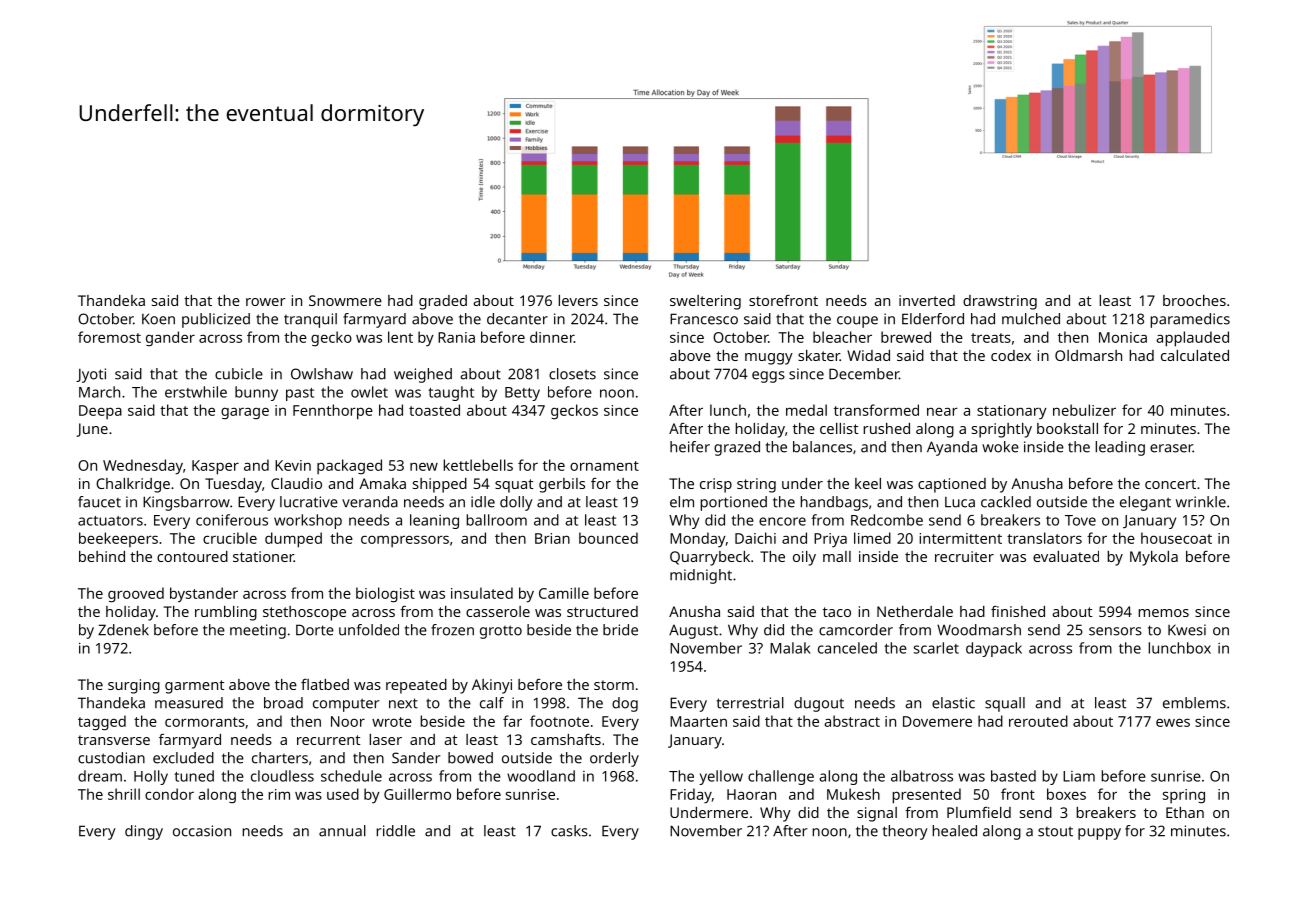 Image resolution: width=1308 pixels, height=924 pixels. Describe the element at coordinates (954, 831) in the image. I see `healed` at that location.
